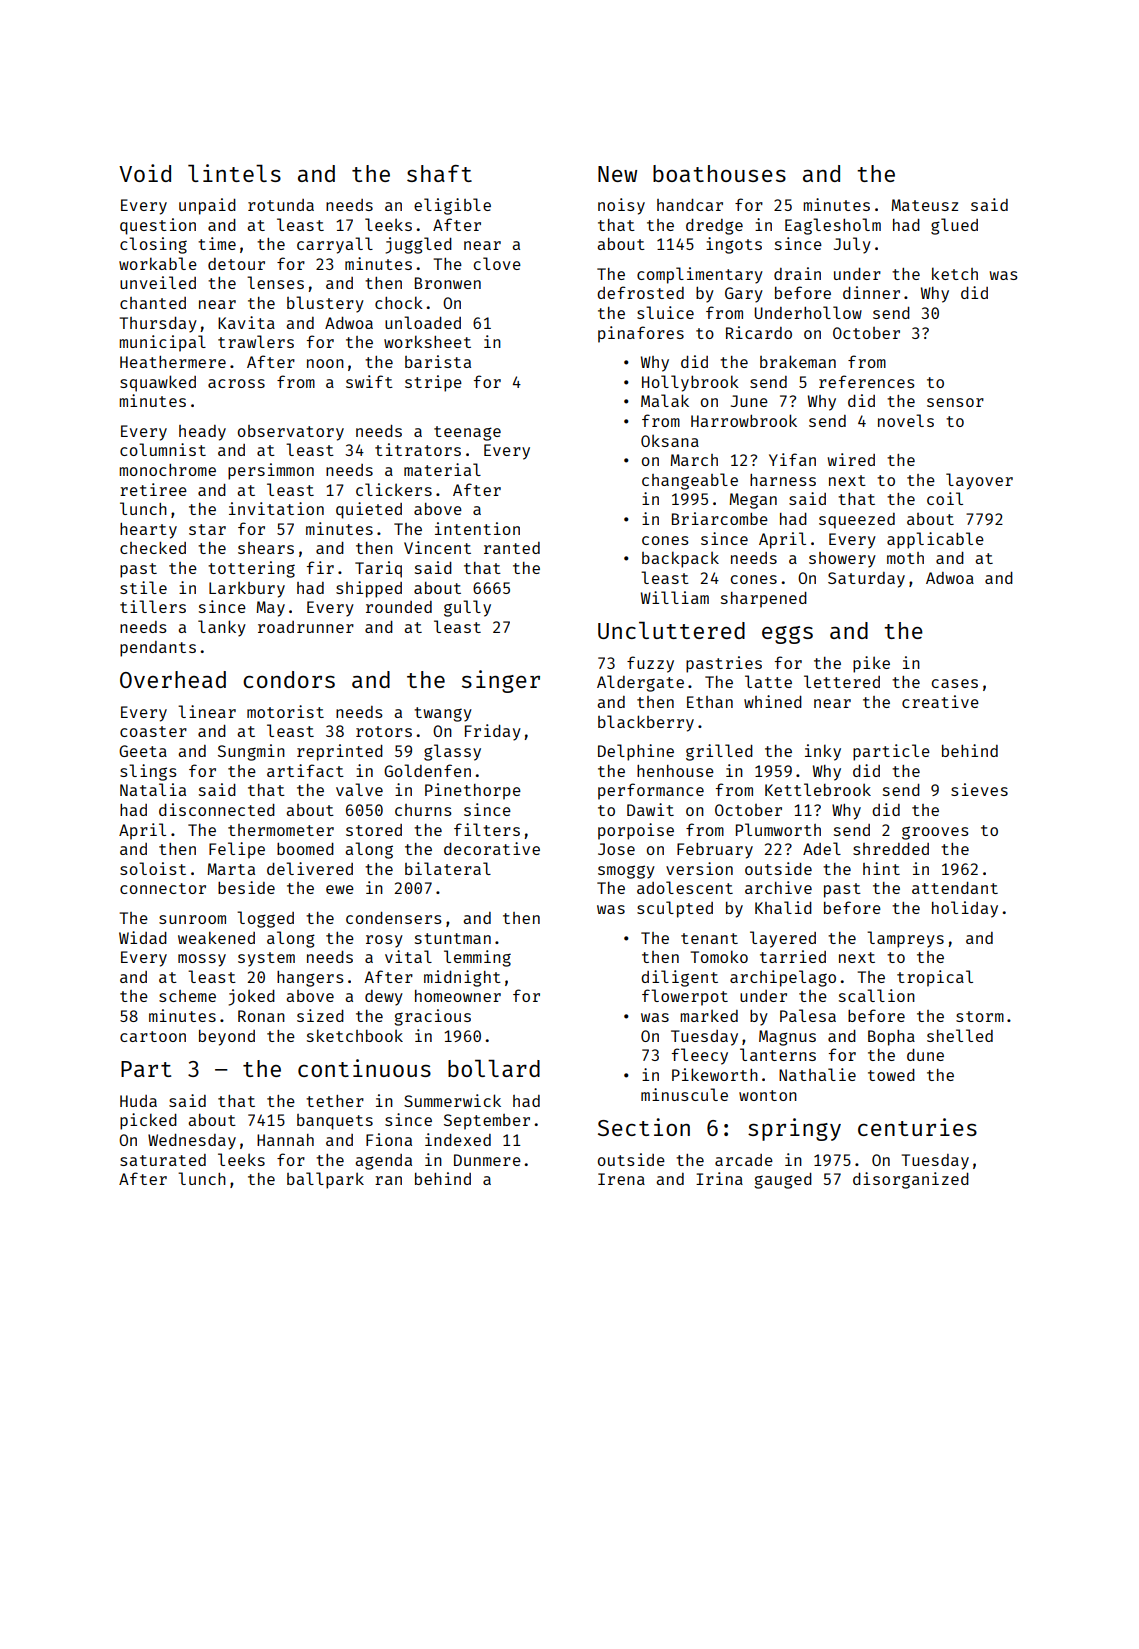 Image resolution: width=1139 pixels, height=1649 pixels. Describe the element at coordinates (217, 809) in the screenshot. I see `disconnected` at that location.
